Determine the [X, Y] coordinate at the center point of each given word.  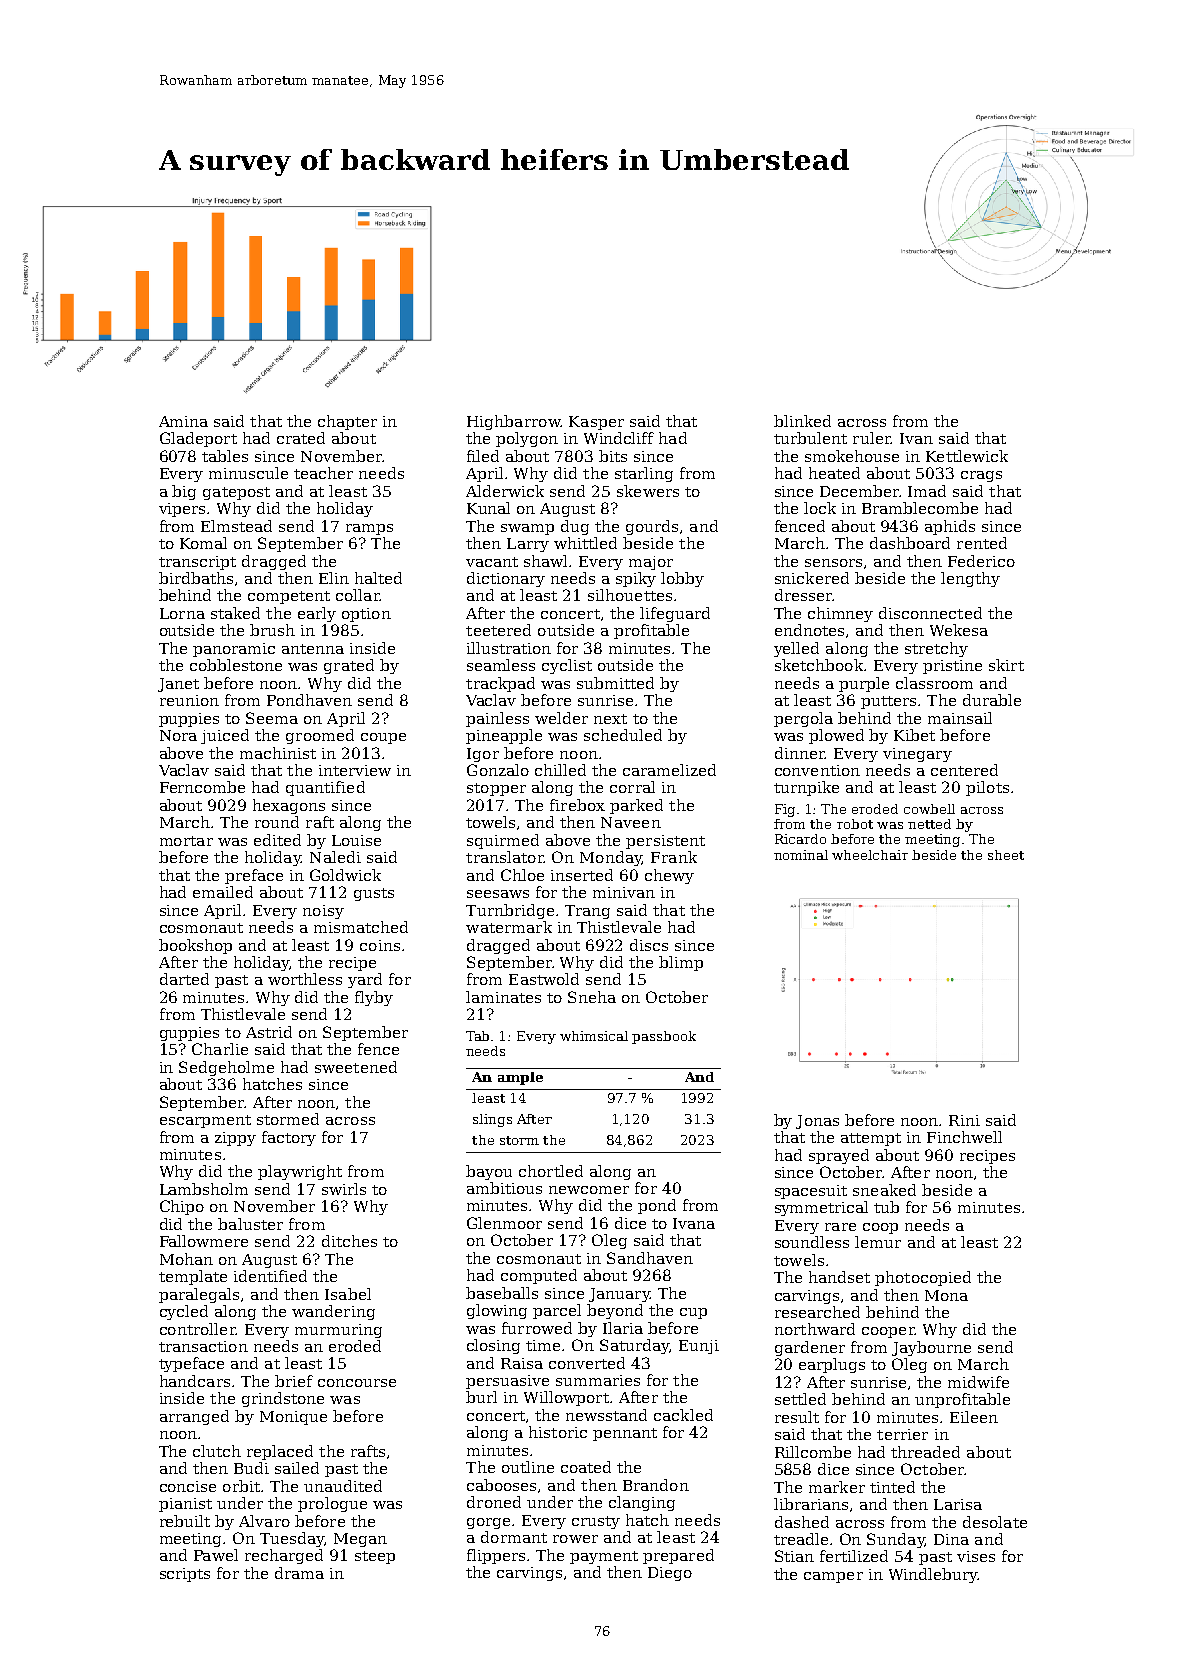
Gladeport [198, 439]
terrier [902, 1434]
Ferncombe [202, 787]
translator [505, 857]
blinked [802, 421]
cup [693, 1313]
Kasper [596, 423]
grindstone [283, 1399]
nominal [801, 855]
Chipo [182, 1207]
